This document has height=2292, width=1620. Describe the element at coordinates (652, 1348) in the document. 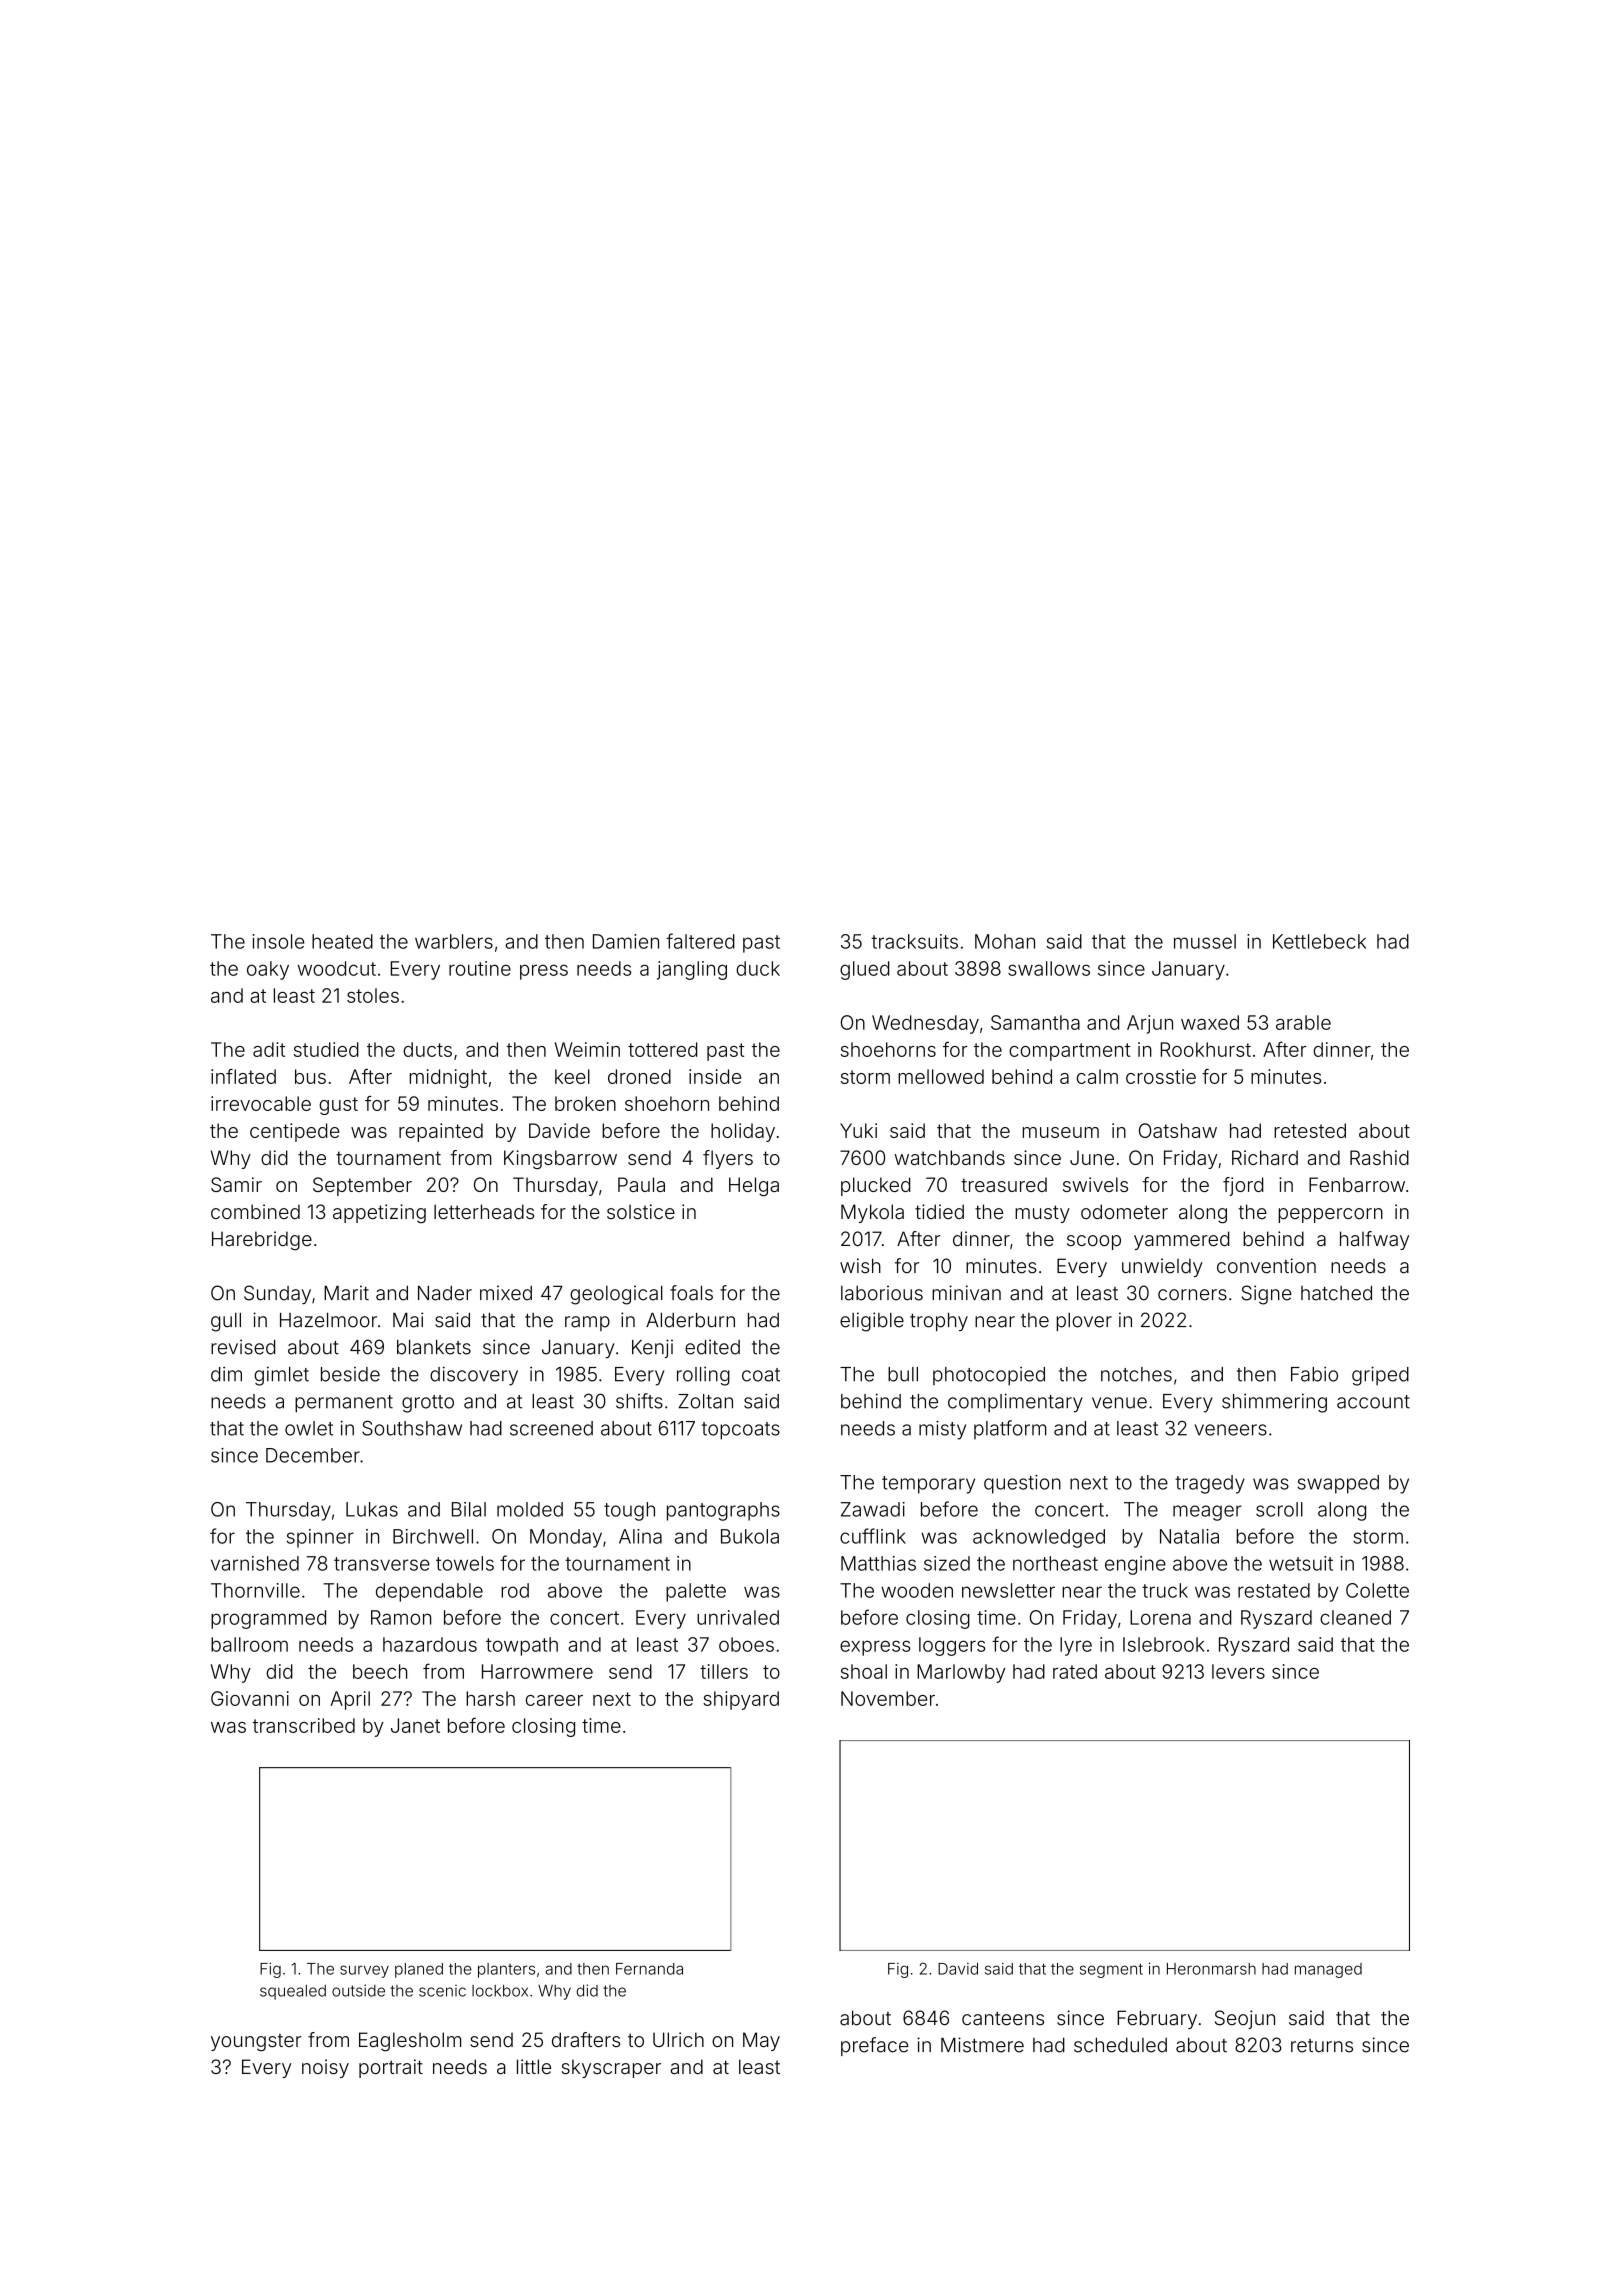

I see `Kenji` at that location.
